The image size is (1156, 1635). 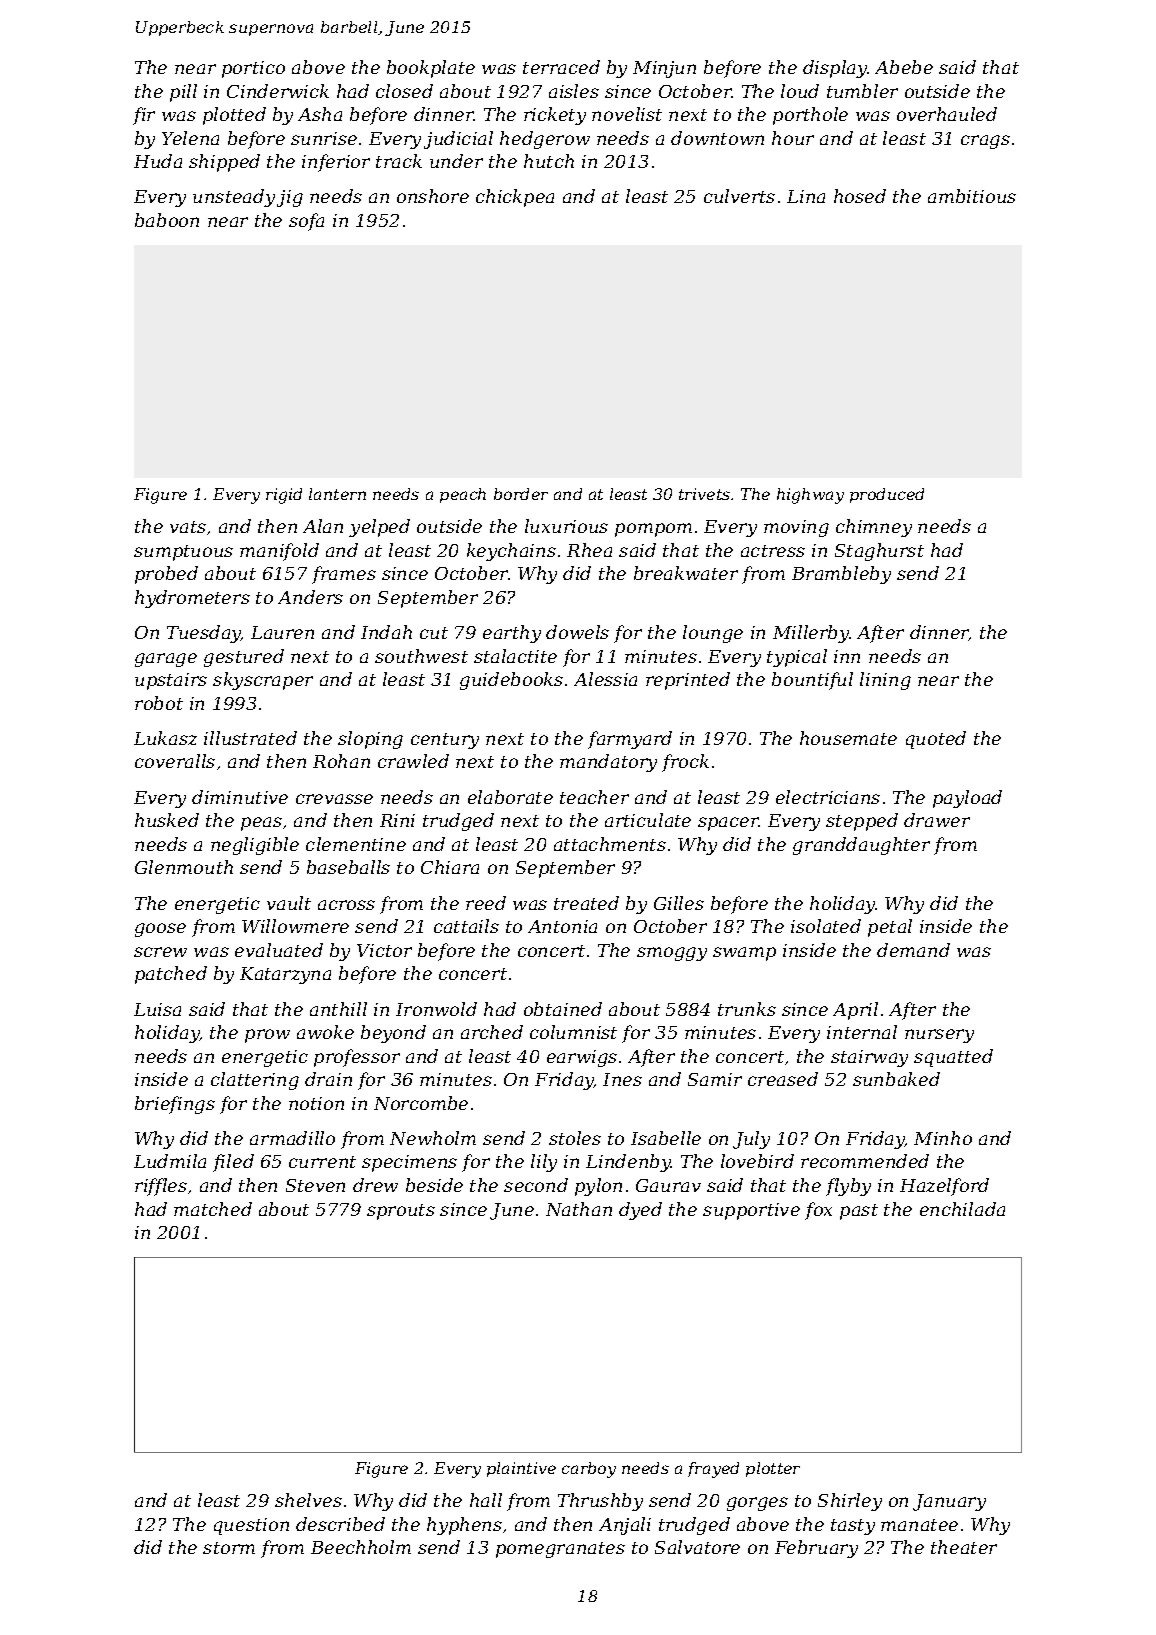 What do you see at coordinates (295, 926) in the document?
I see `Willowmere` at bounding box center [295, 926].
